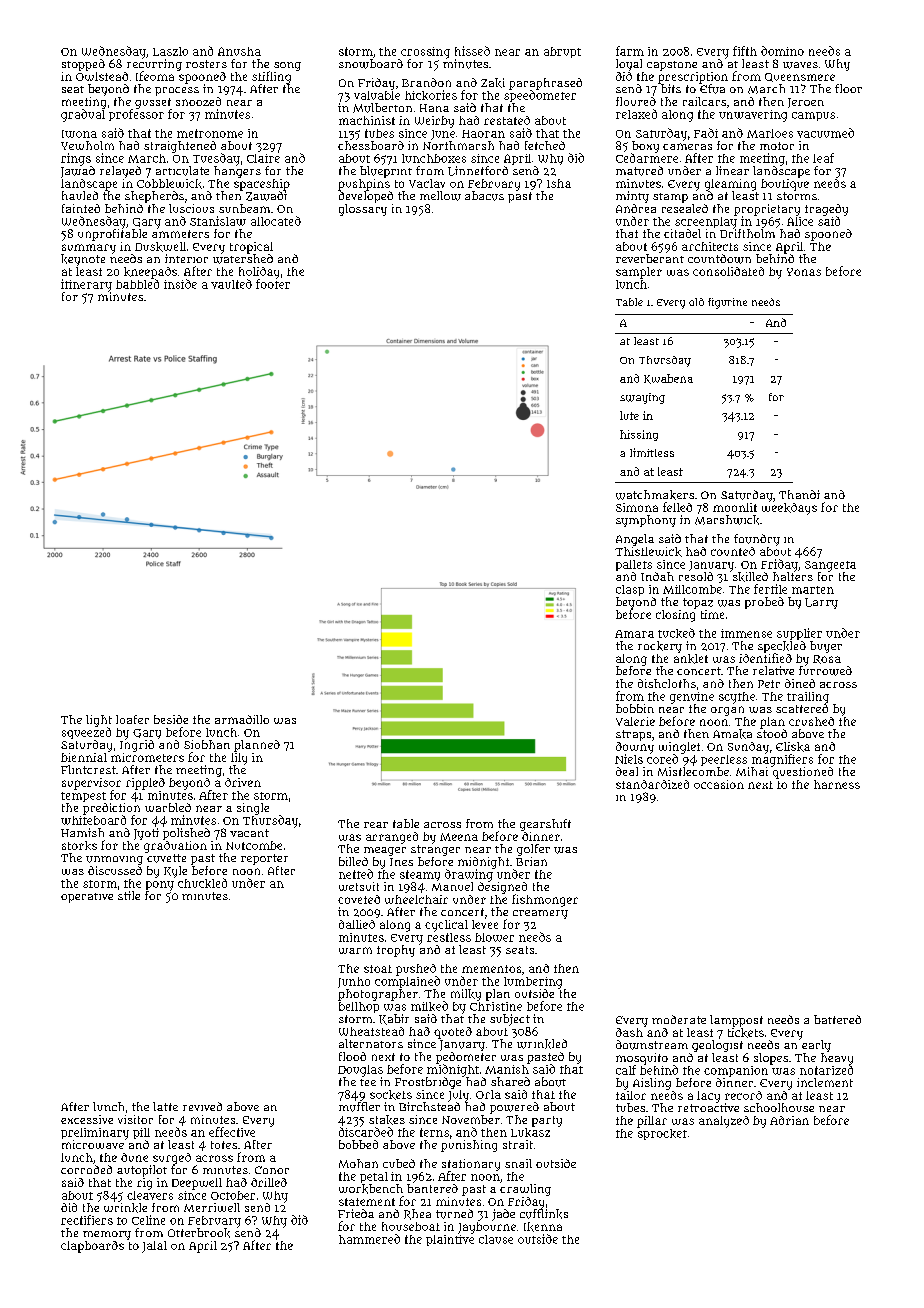 The image size is (924, 1308). I want to click on clause, so click(496, 1239).
